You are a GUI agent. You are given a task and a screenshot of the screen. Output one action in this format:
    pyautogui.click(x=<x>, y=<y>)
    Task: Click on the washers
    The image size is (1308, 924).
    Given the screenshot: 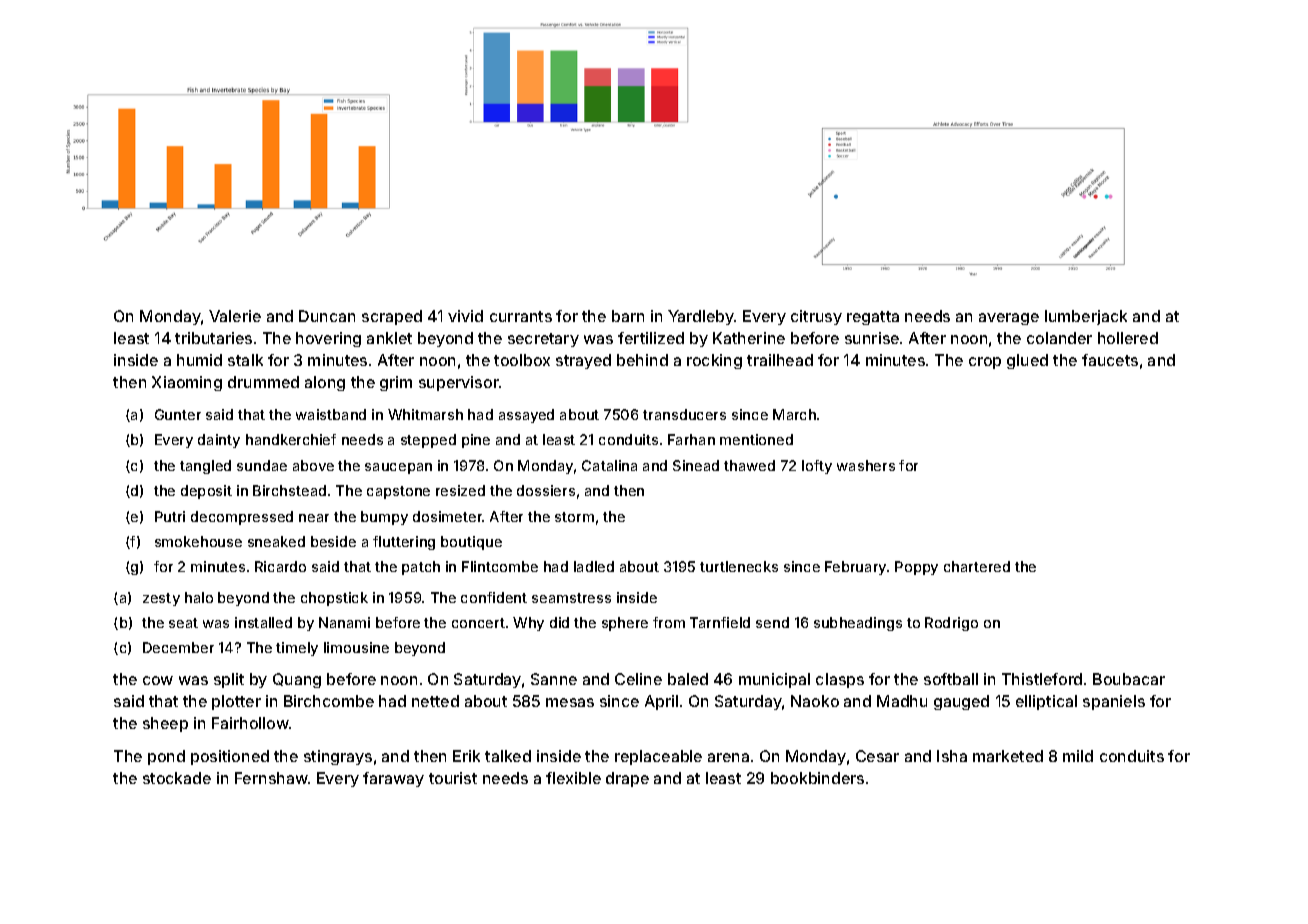 What is the action you would take?
    pyautogui.click(x=866, y=465)
